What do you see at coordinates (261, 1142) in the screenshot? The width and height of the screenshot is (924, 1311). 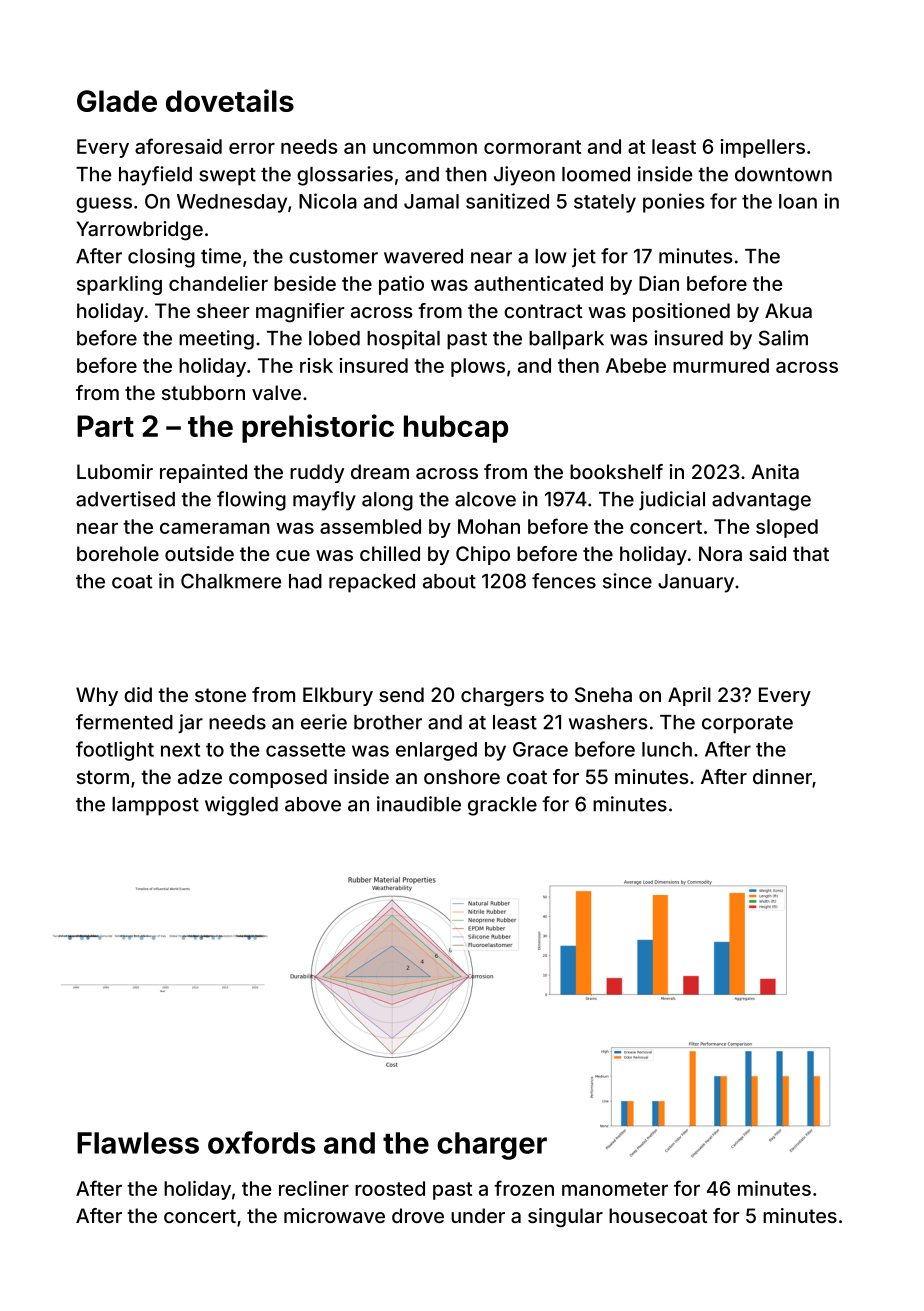 I see `oxfords` at bounding box center [261, 1142].
